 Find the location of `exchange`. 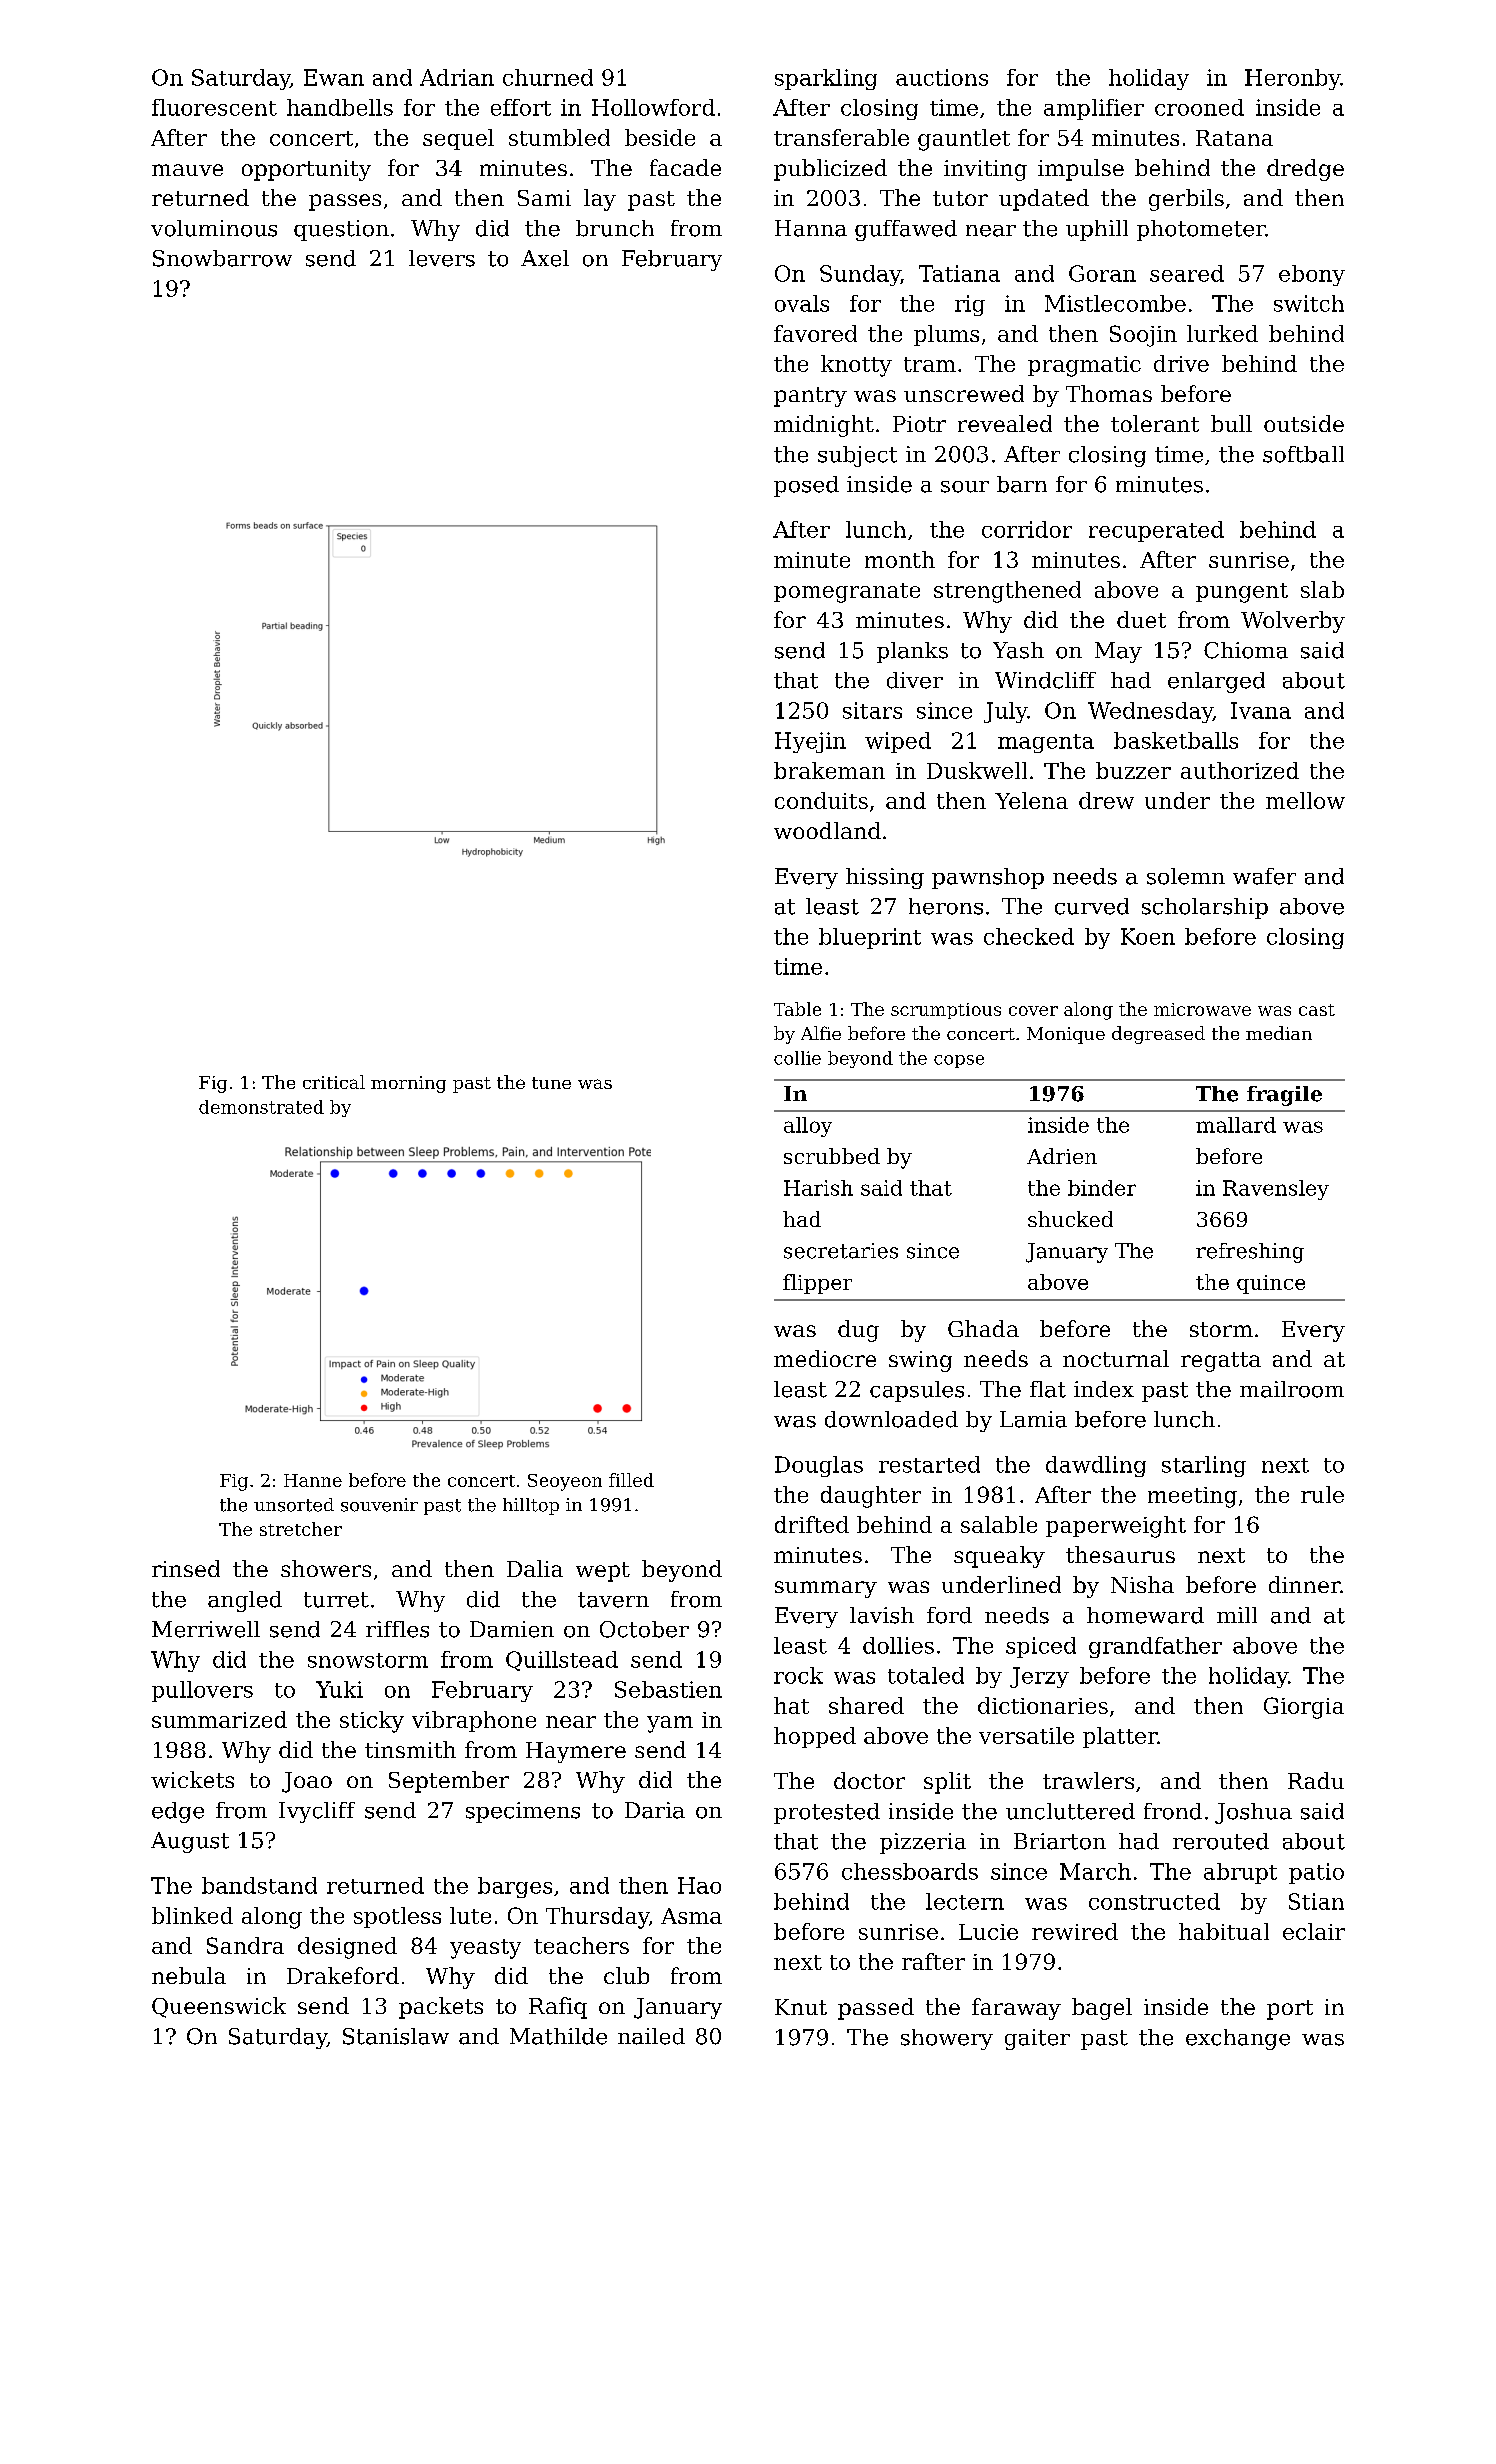

exchange is located at coordinates (1238, 2039).
